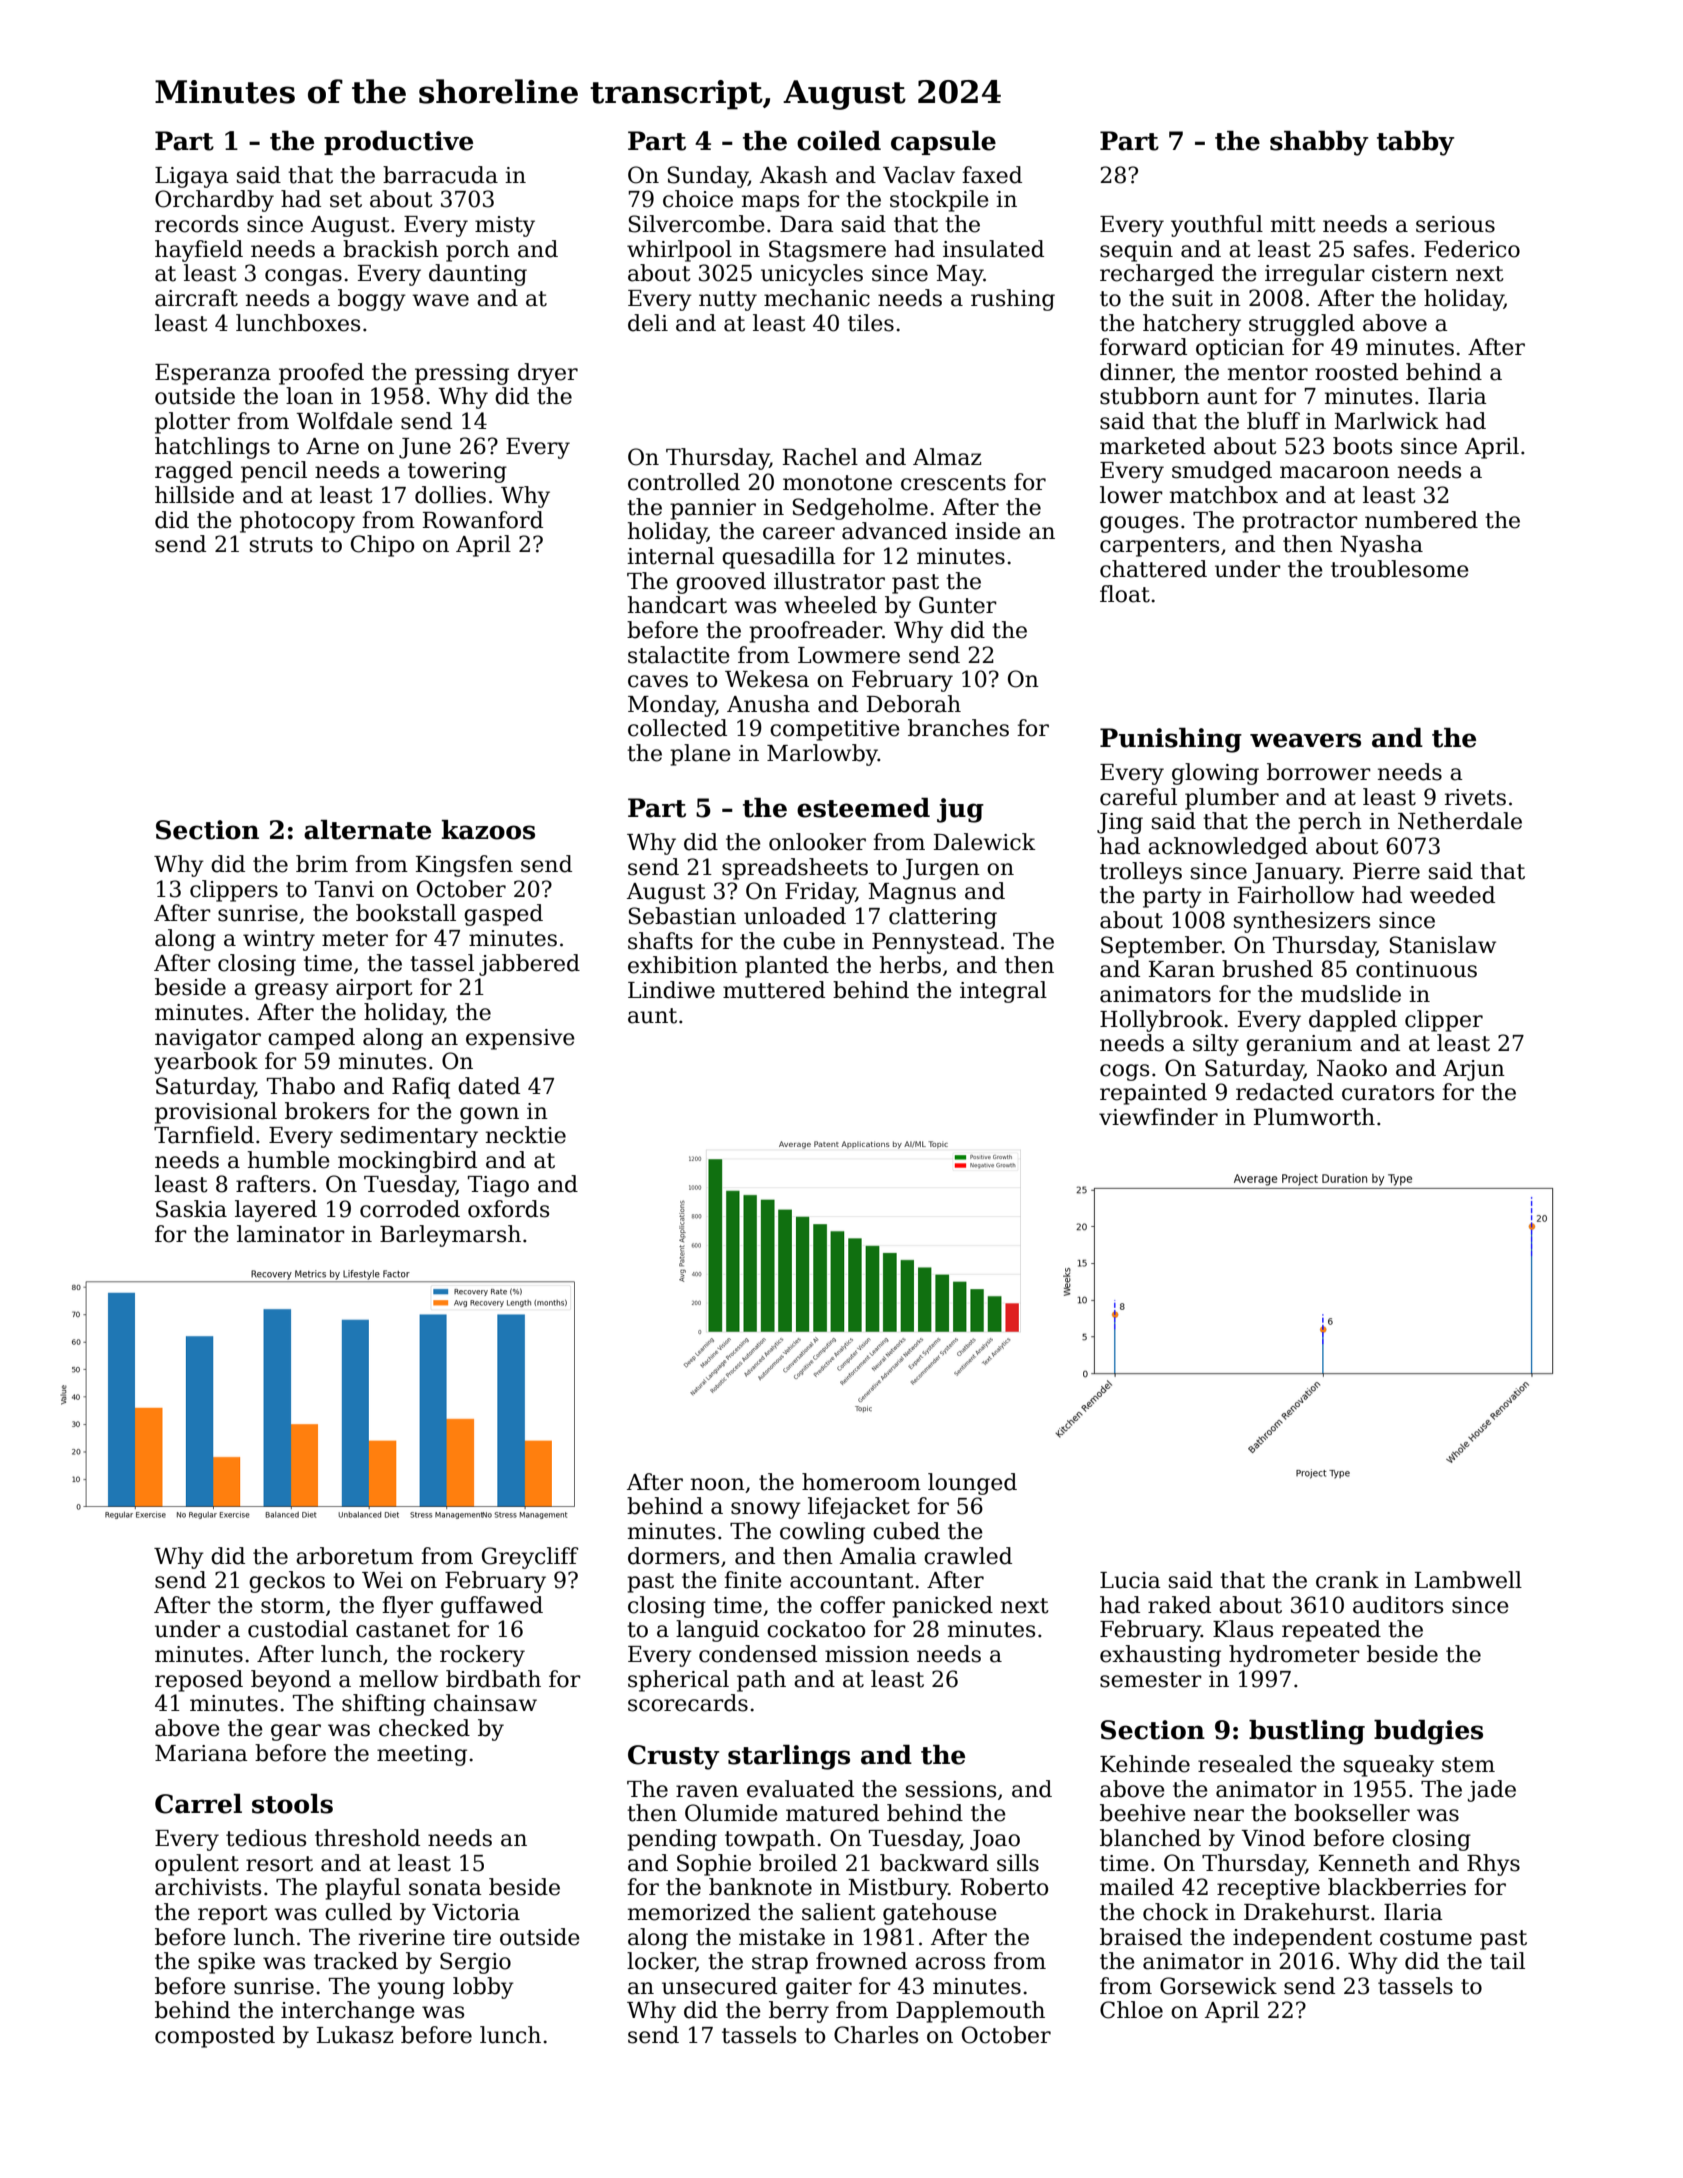 Image resolution: width=1683 pixels, height=2178 pixels. I want to click on guffawed, so click(492, 1607).
